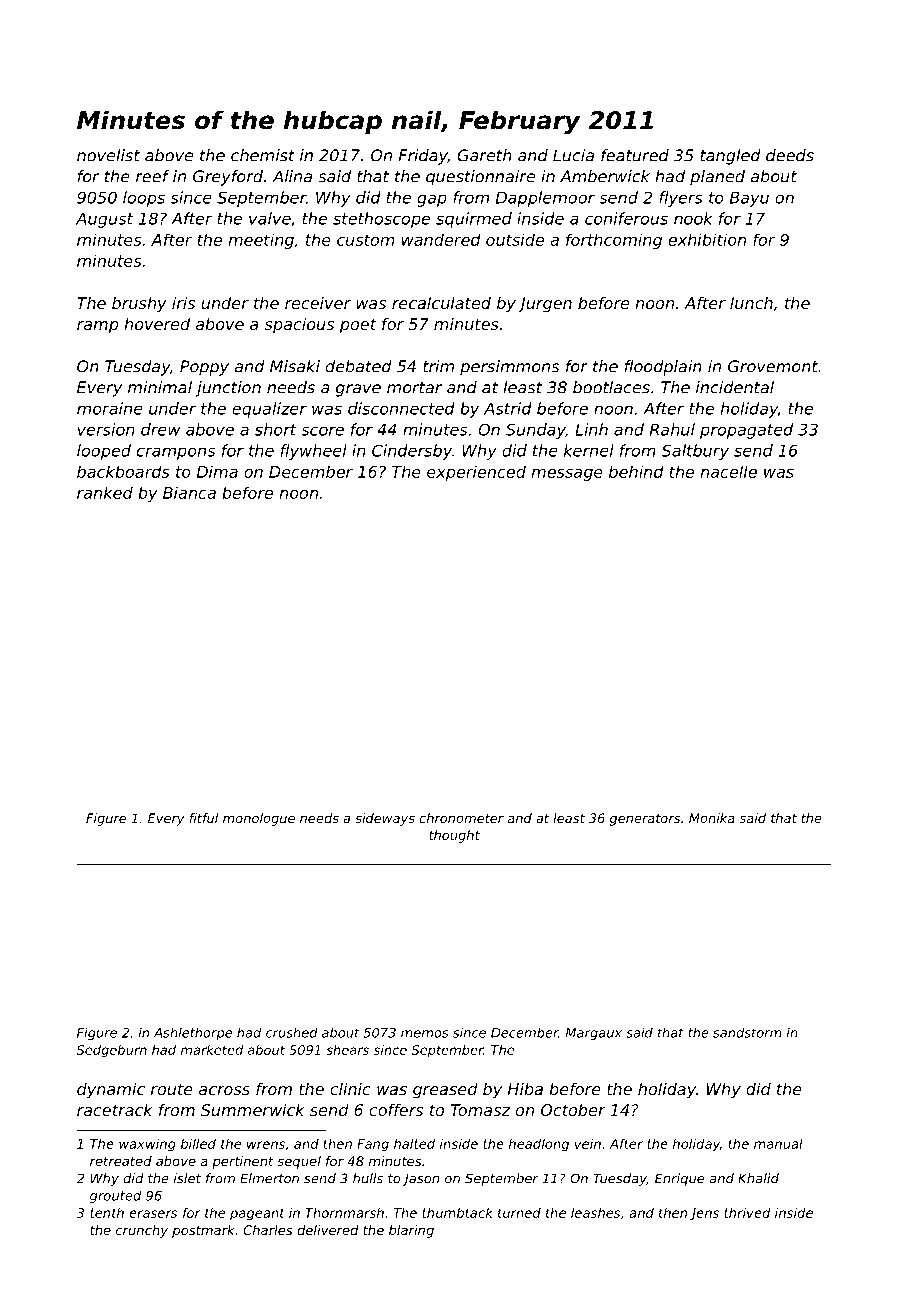  I want to click on exhibition, so click(707, 239).
